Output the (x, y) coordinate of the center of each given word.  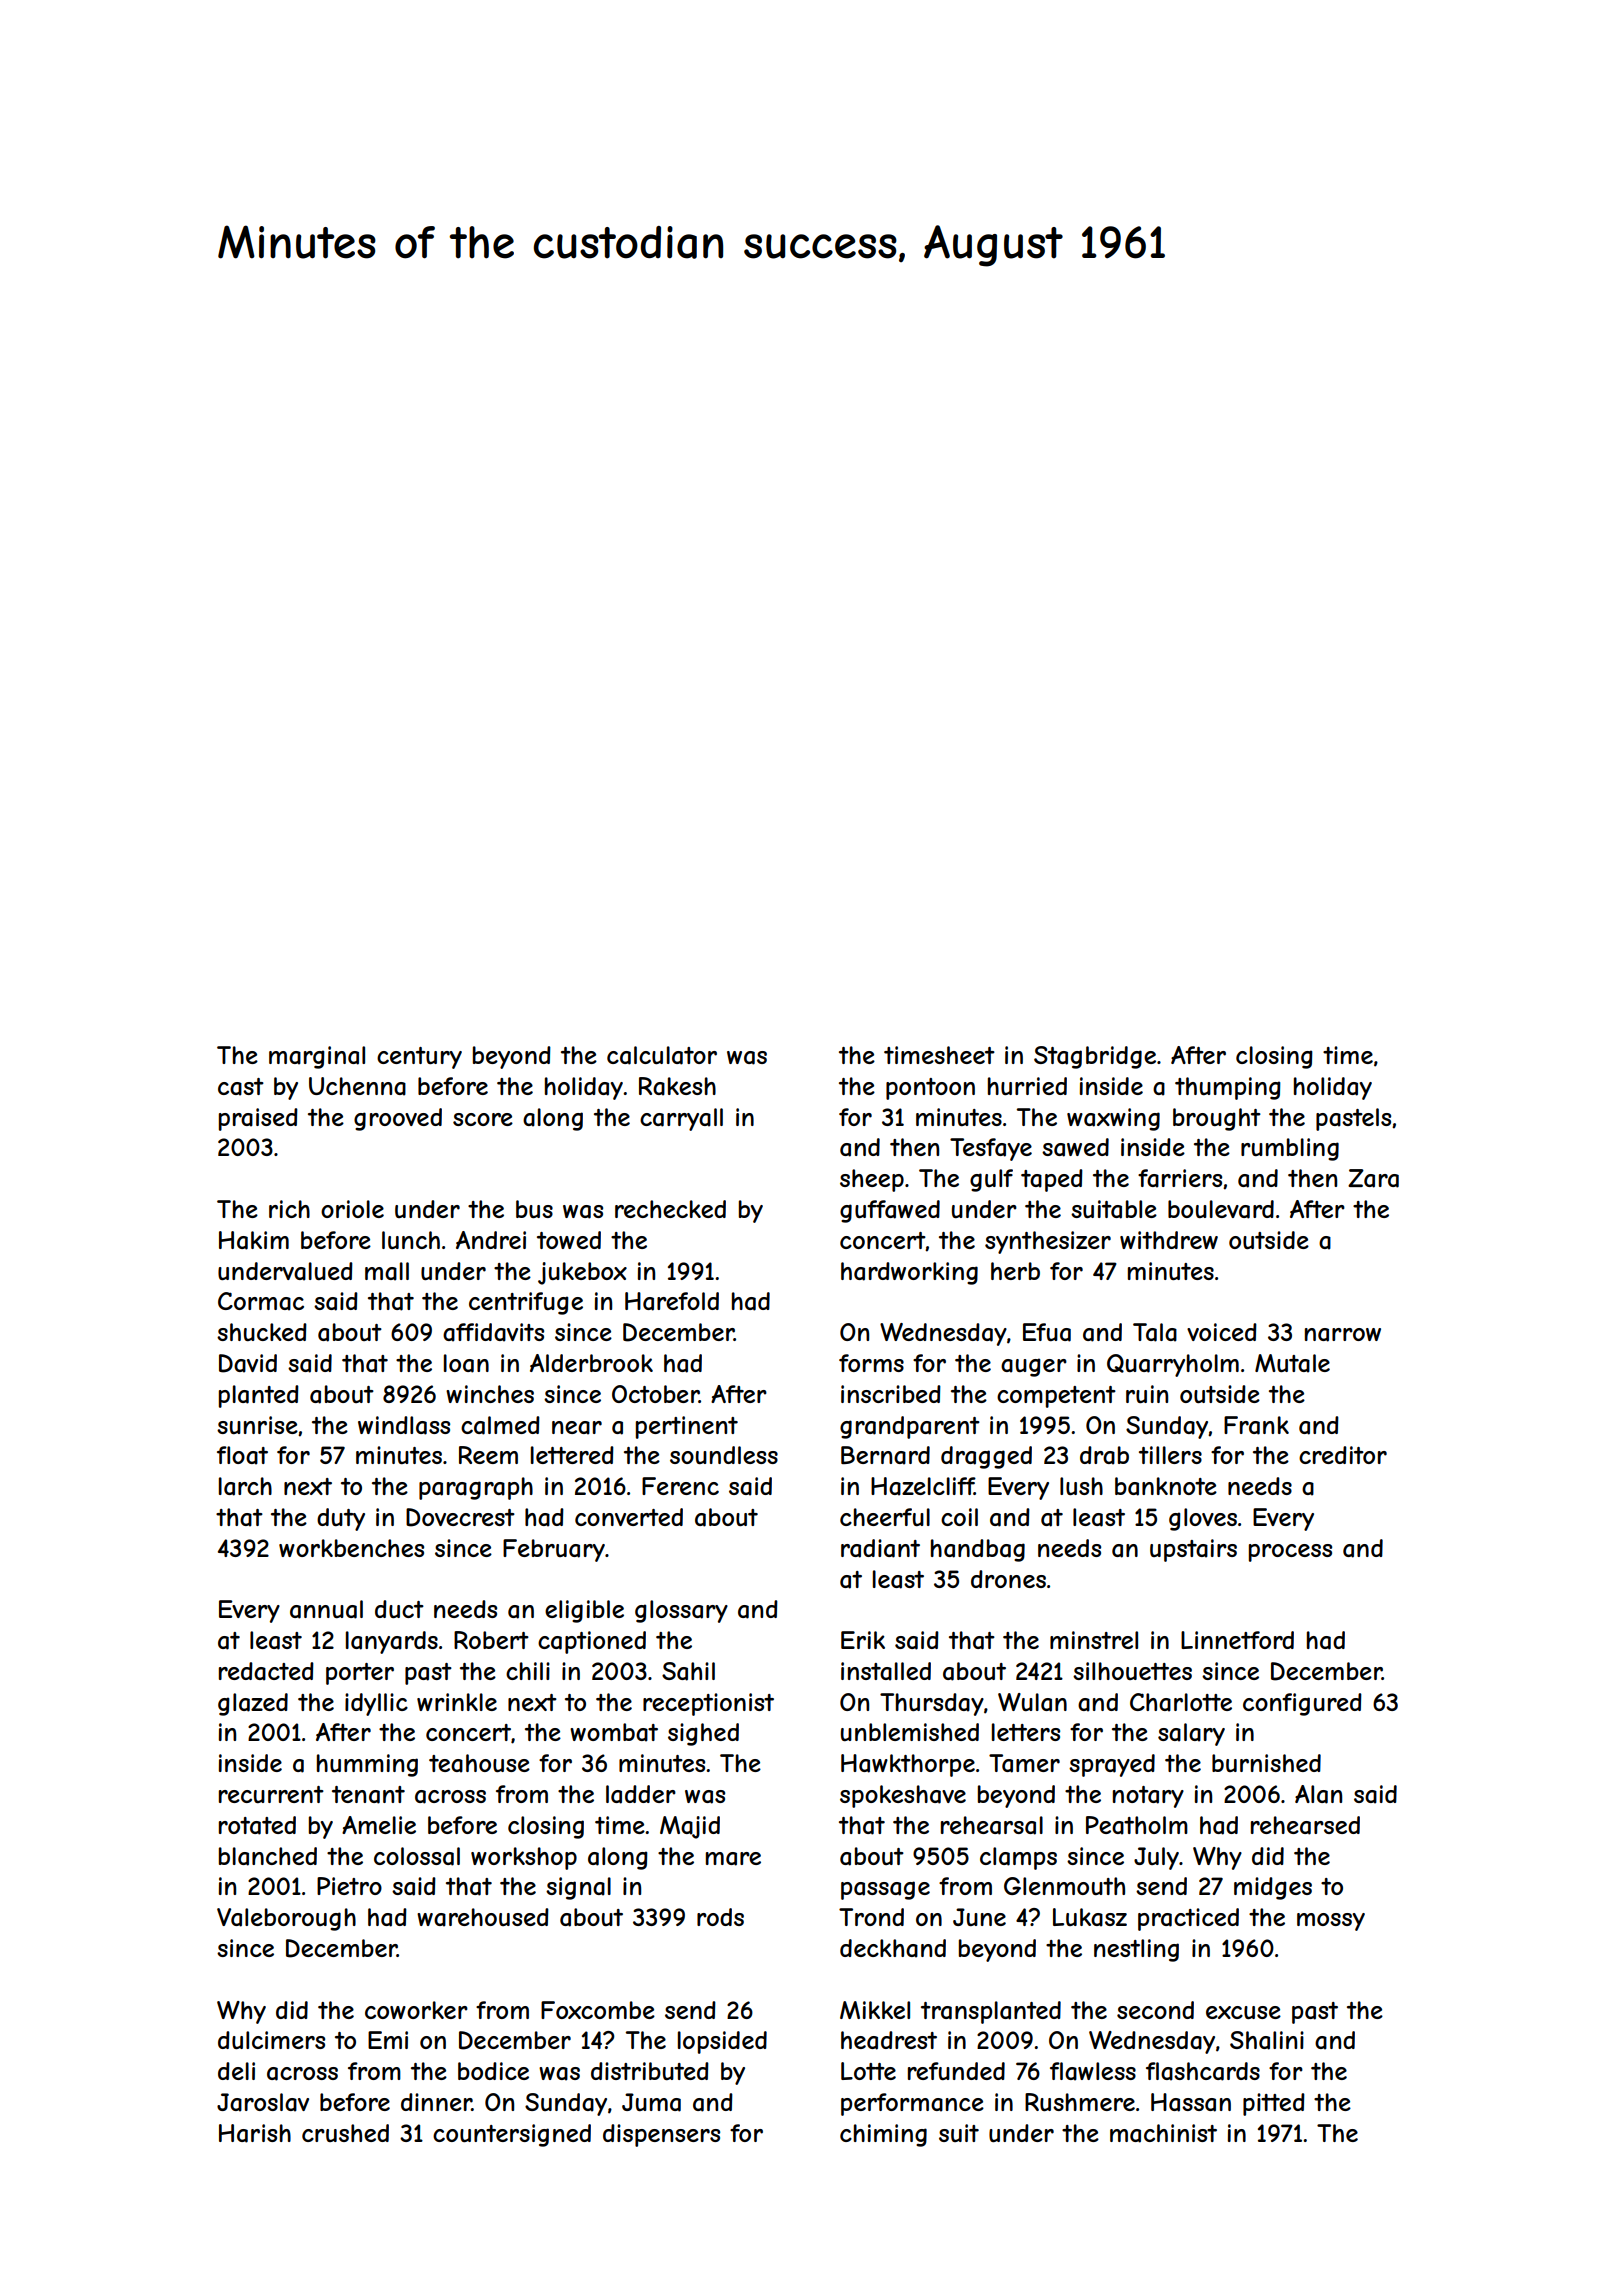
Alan (1318, 1794)
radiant (880, 1548)
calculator (662, 1055)
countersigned (512, 2135)
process (1290, 1553)
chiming (883, 2135)
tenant (368, 1795)
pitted (1274, 2104)
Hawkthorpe (908, 1765)
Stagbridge (1095, 1057)
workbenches (351, 1548)
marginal (317, 1057)
